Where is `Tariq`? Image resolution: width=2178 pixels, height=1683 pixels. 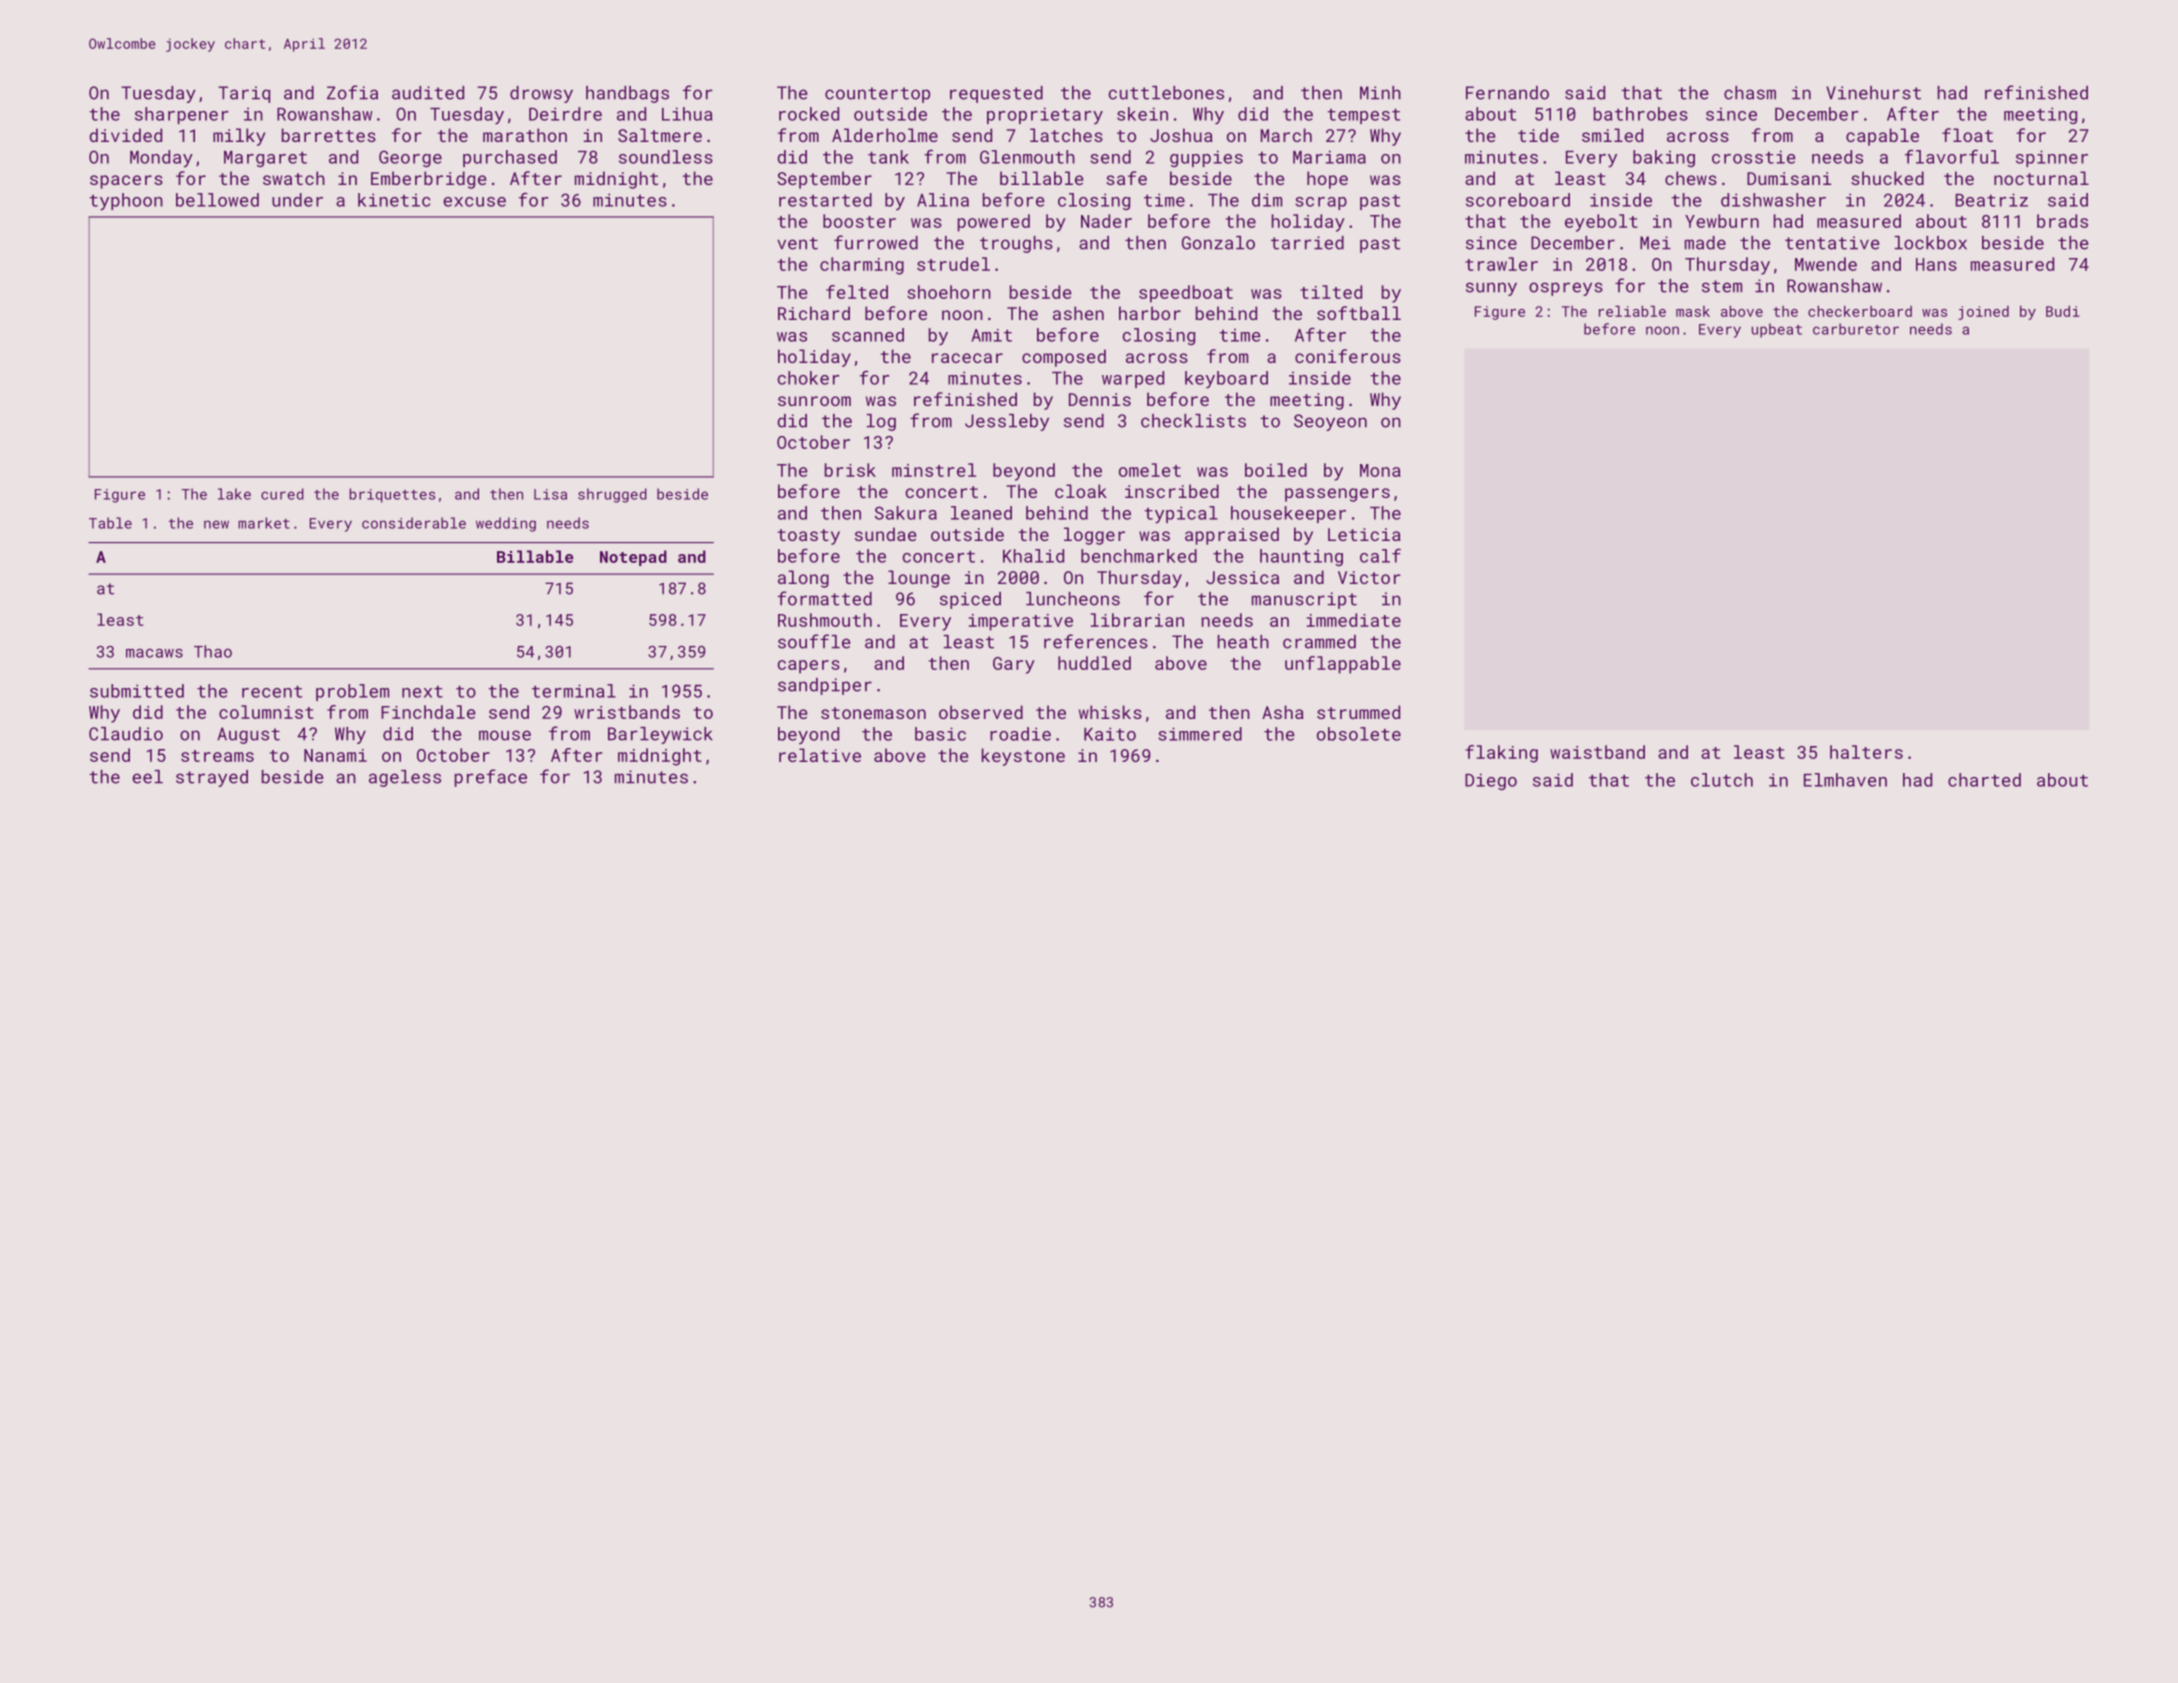
Tariq is located at coordinates (244, 94).
